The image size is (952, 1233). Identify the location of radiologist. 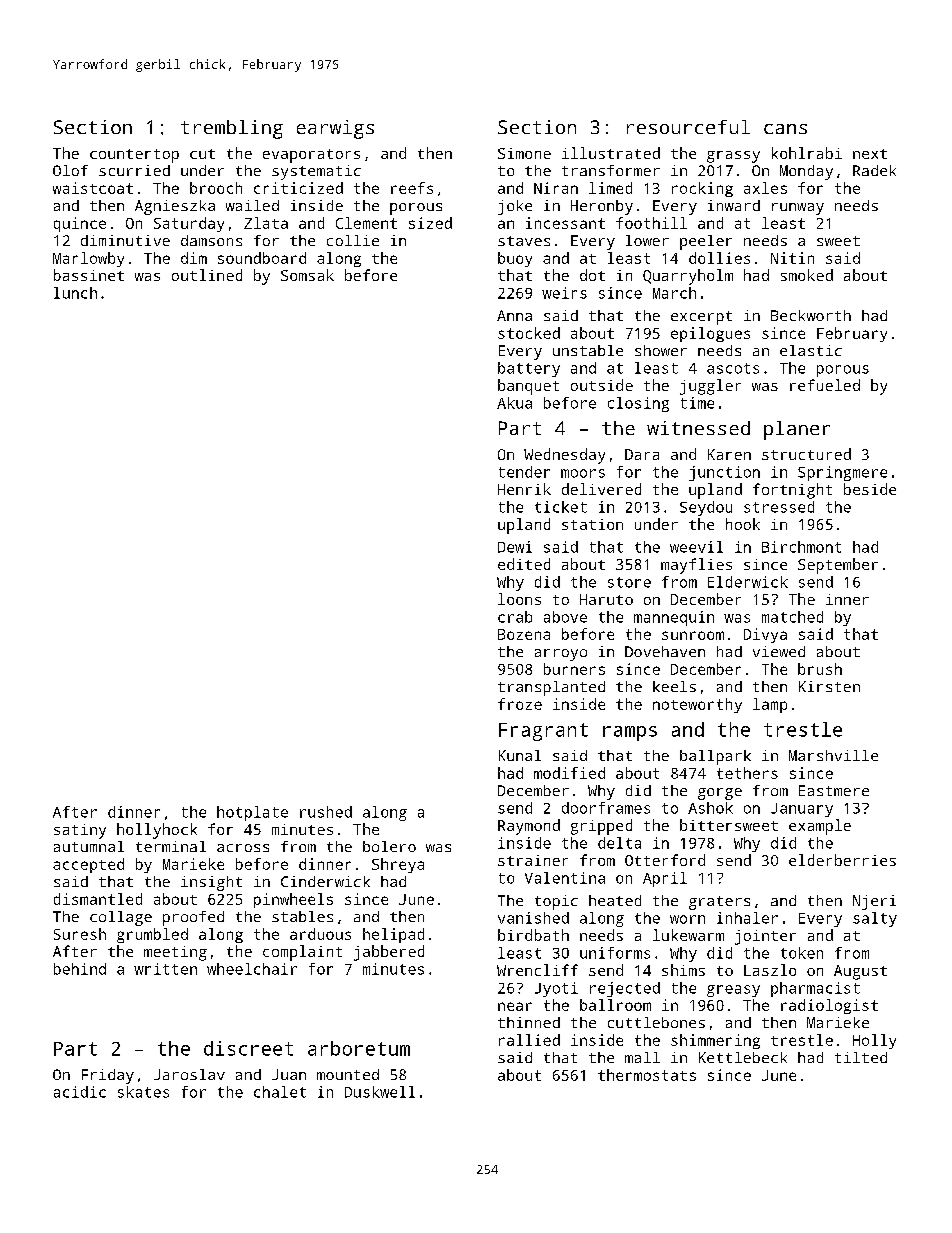
(829, 1006).
